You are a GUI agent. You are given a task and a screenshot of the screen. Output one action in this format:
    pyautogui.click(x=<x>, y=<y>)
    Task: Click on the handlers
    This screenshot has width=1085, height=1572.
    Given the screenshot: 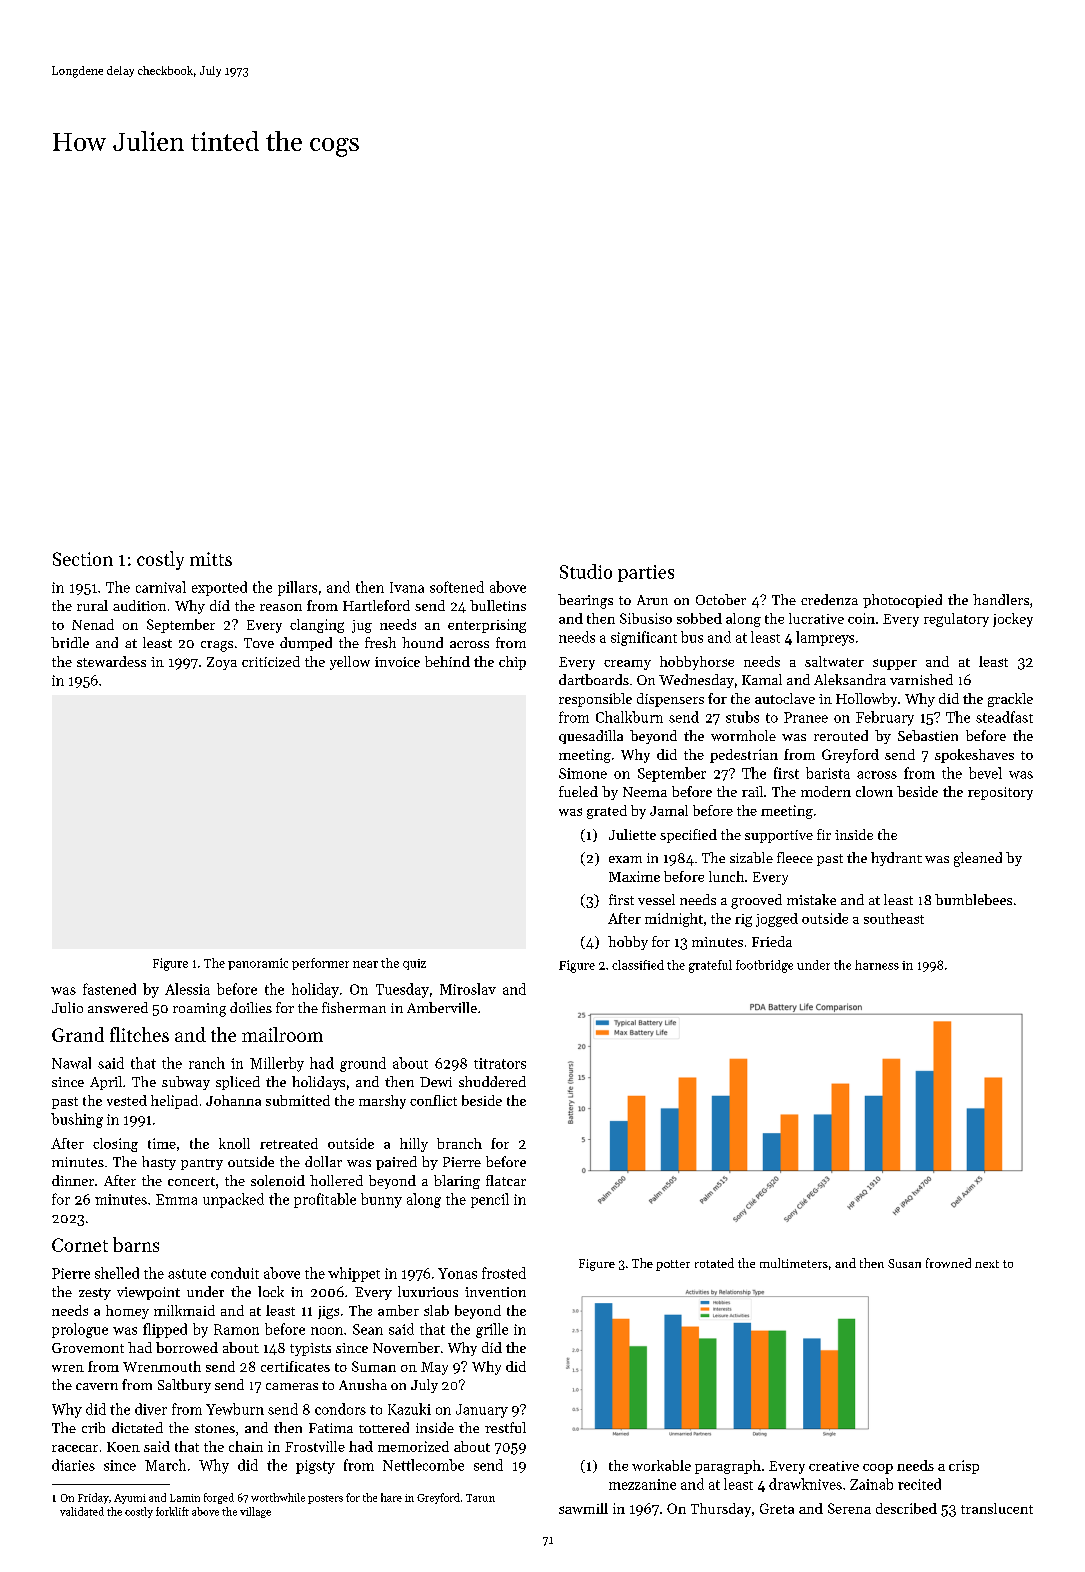 What is the action you would take?
    pyautogui.click(x=1001, y=599)
